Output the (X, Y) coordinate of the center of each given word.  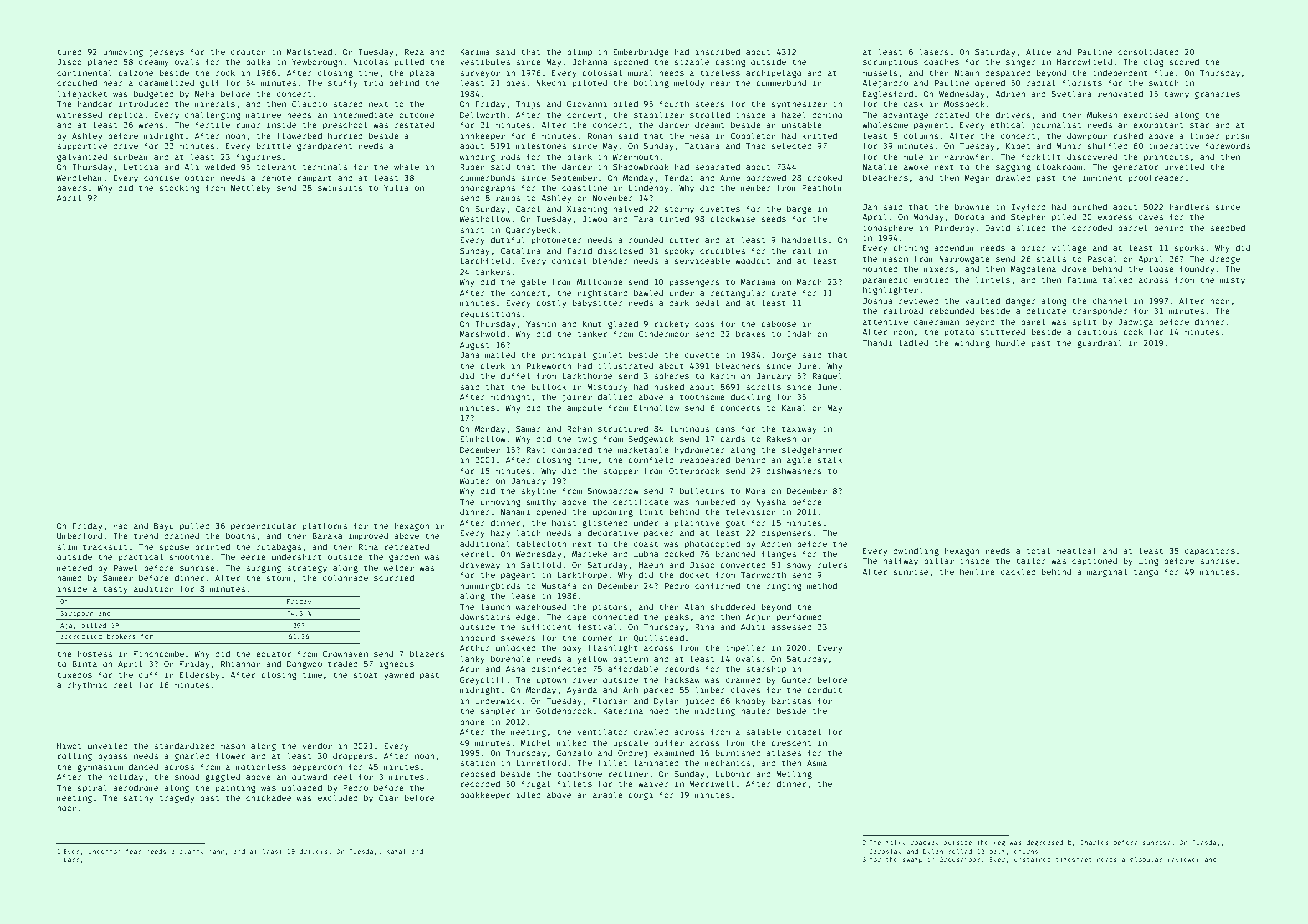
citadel (804, 731)
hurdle (1010, 342)
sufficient (546, 626)
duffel (515, 375)
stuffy (343, 83)
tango (1146, 573)
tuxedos (74, 675)
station (477, 762)
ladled (913, 342)
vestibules (485, 61)
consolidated (1148, 51)
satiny (138, 798)
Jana (470, 355)
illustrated (625, 365)
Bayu (164, 527)
